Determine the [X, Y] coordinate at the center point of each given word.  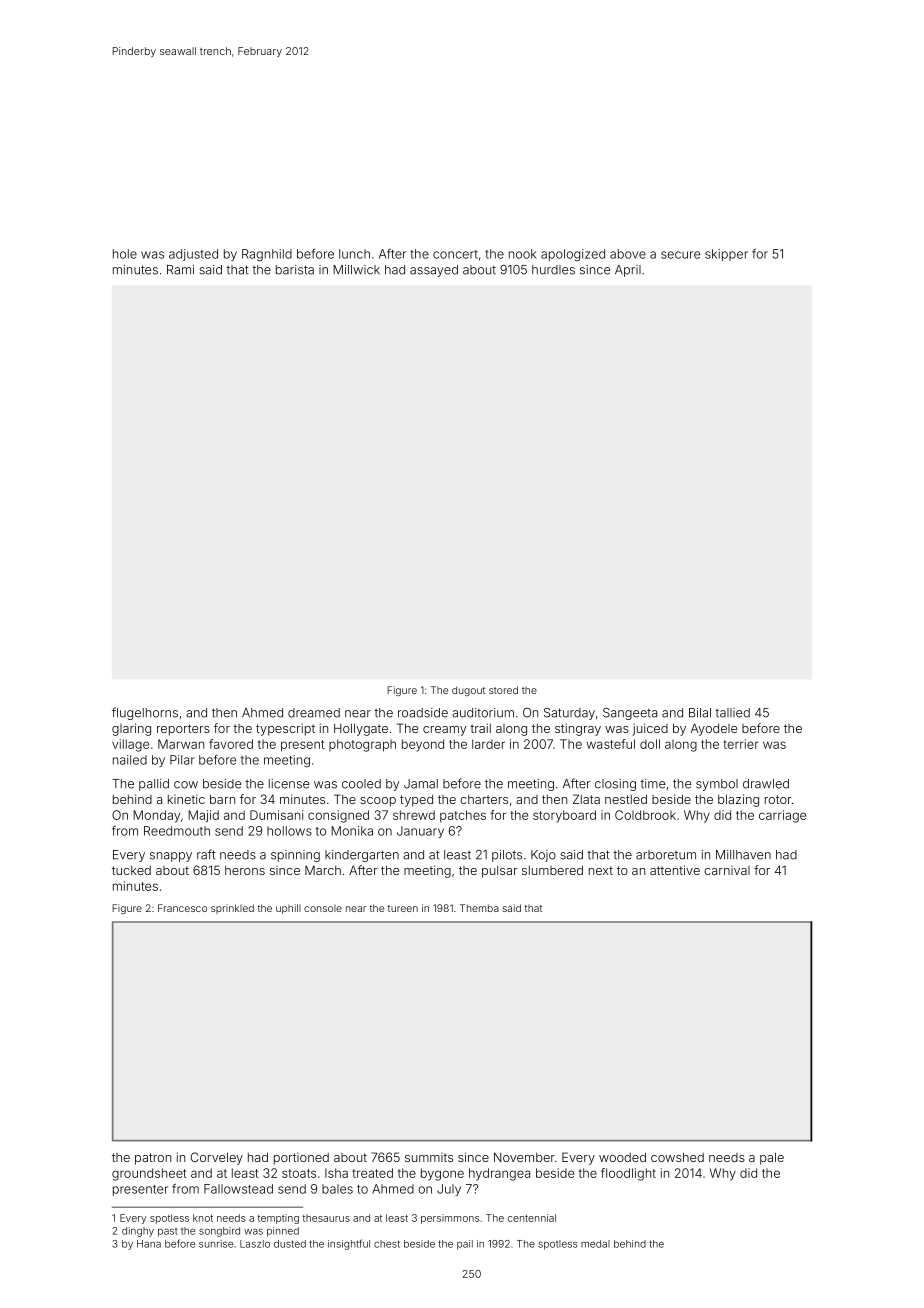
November [524, 1157]
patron [153, 1159]
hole [125, 254]
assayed [434, 271]
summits [429, 1157]
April [628, 271]
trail [480, 728]
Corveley [217, 1158]
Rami [180, 270]
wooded [622, 1157]
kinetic [186, 799]
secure [680, 255]
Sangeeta [630, 714]
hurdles [553, 270]
